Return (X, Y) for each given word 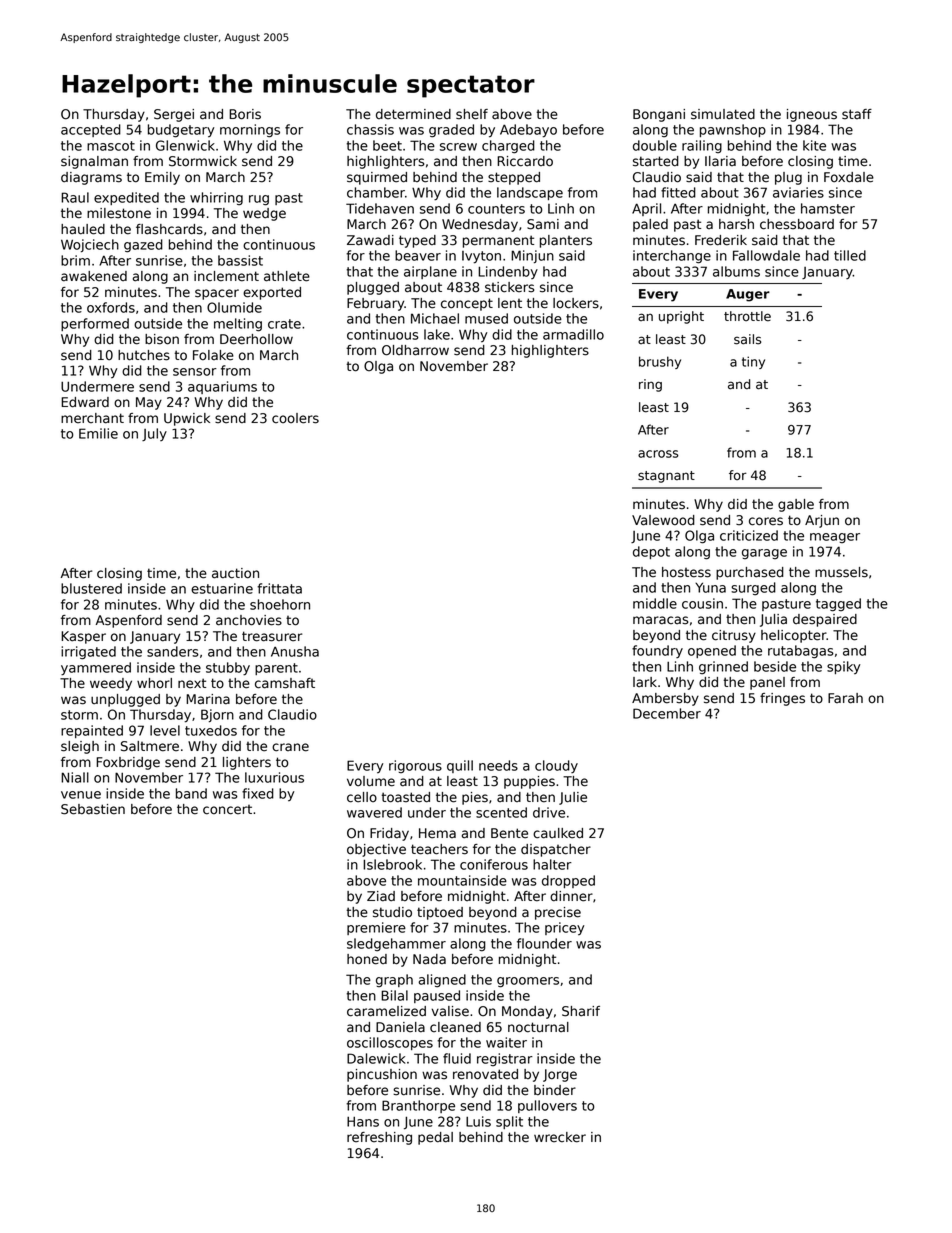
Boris (245, 114)
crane (290, 747)
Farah (845, 698)
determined (413, 114)
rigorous (415, 766)
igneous (812, 115)
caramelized (386, 1011)
